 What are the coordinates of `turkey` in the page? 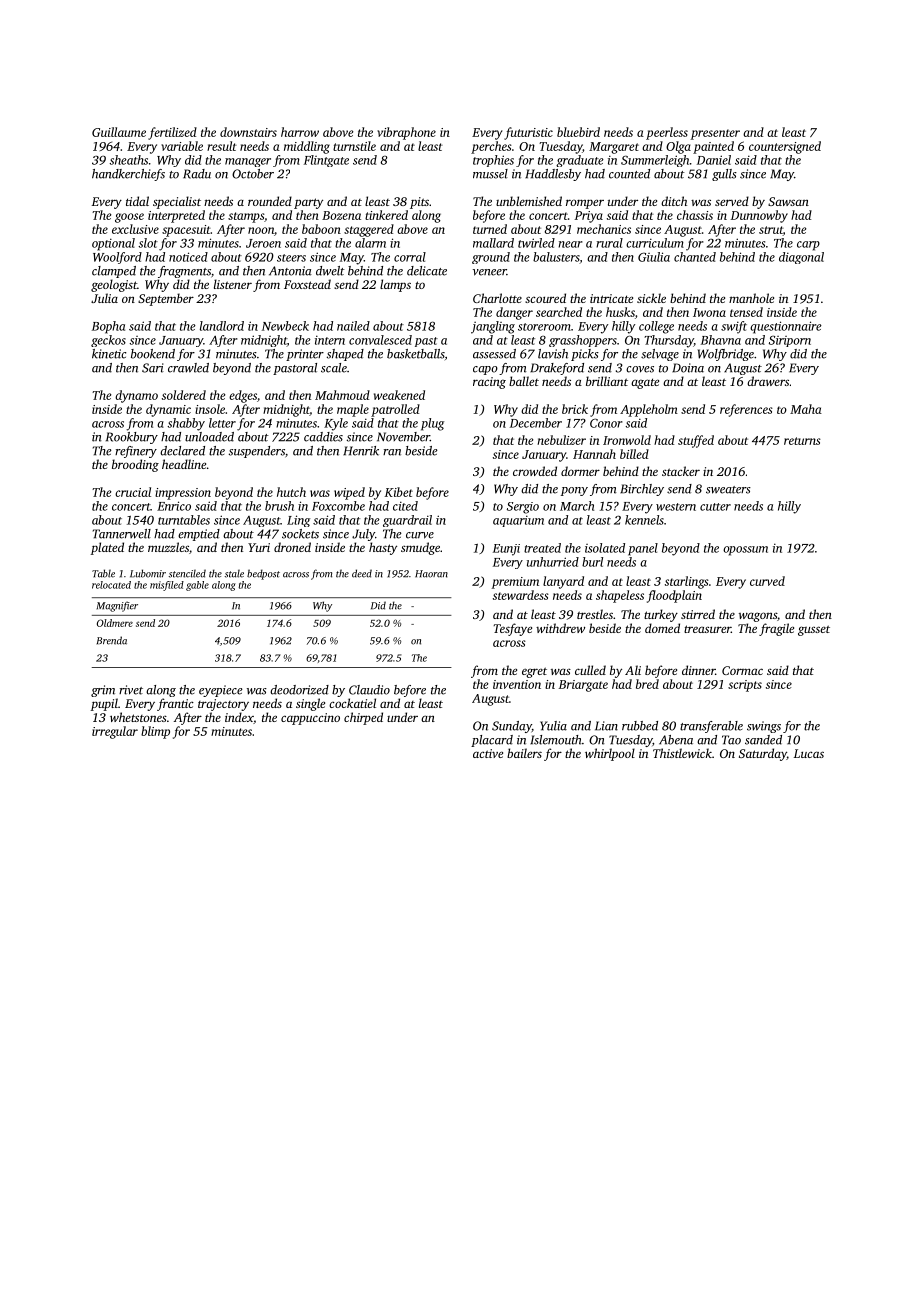 It's located at (661, 615).
